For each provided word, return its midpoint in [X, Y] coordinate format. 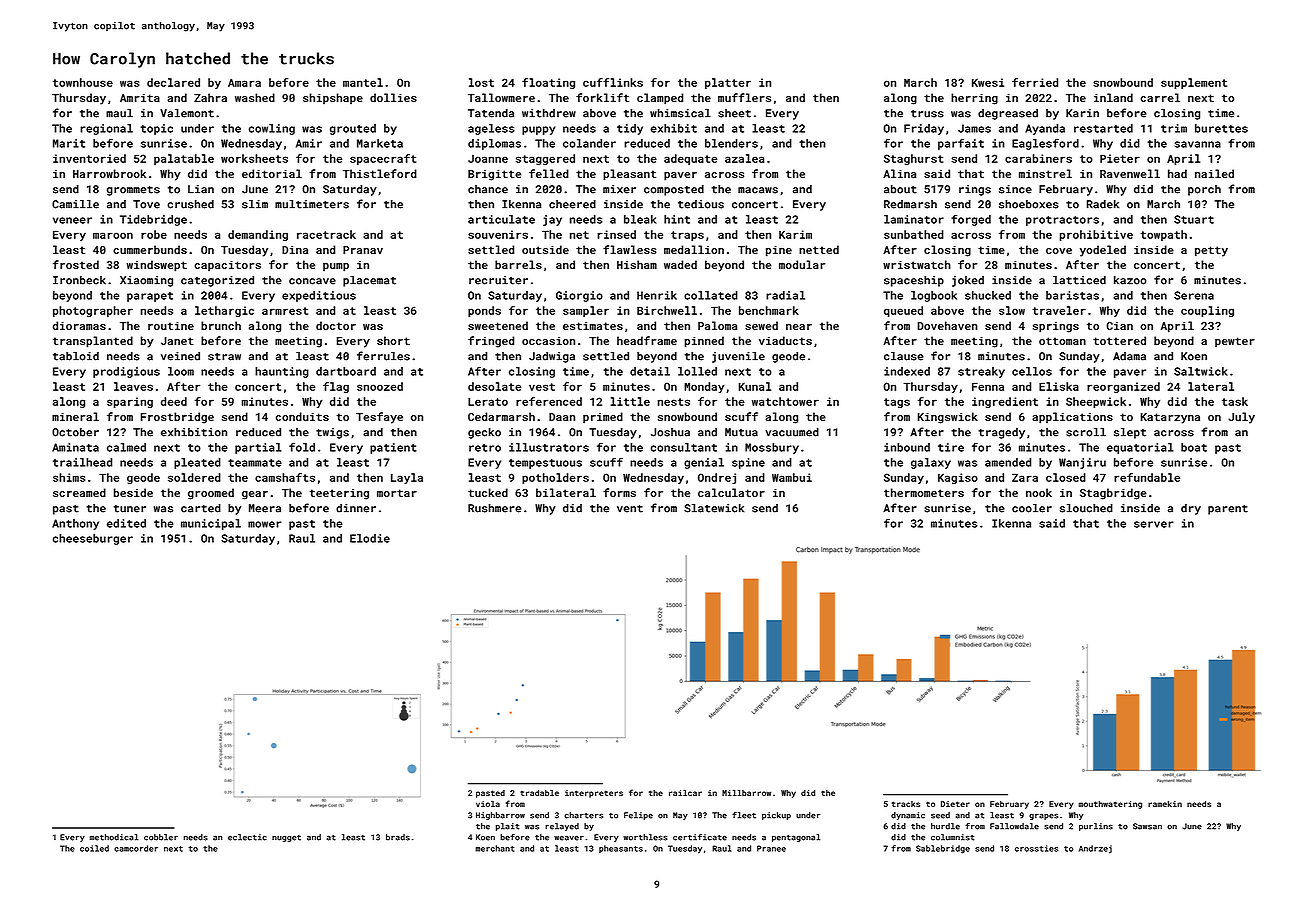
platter [728, 83]
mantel [363, 82]
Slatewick [714, 508]
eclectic [247, 837]
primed [603, 418]
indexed [907, 371]
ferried [1035, 82]
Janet [177, 341]
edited [126, 523]
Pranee [771, 848]
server [1153, 524]
